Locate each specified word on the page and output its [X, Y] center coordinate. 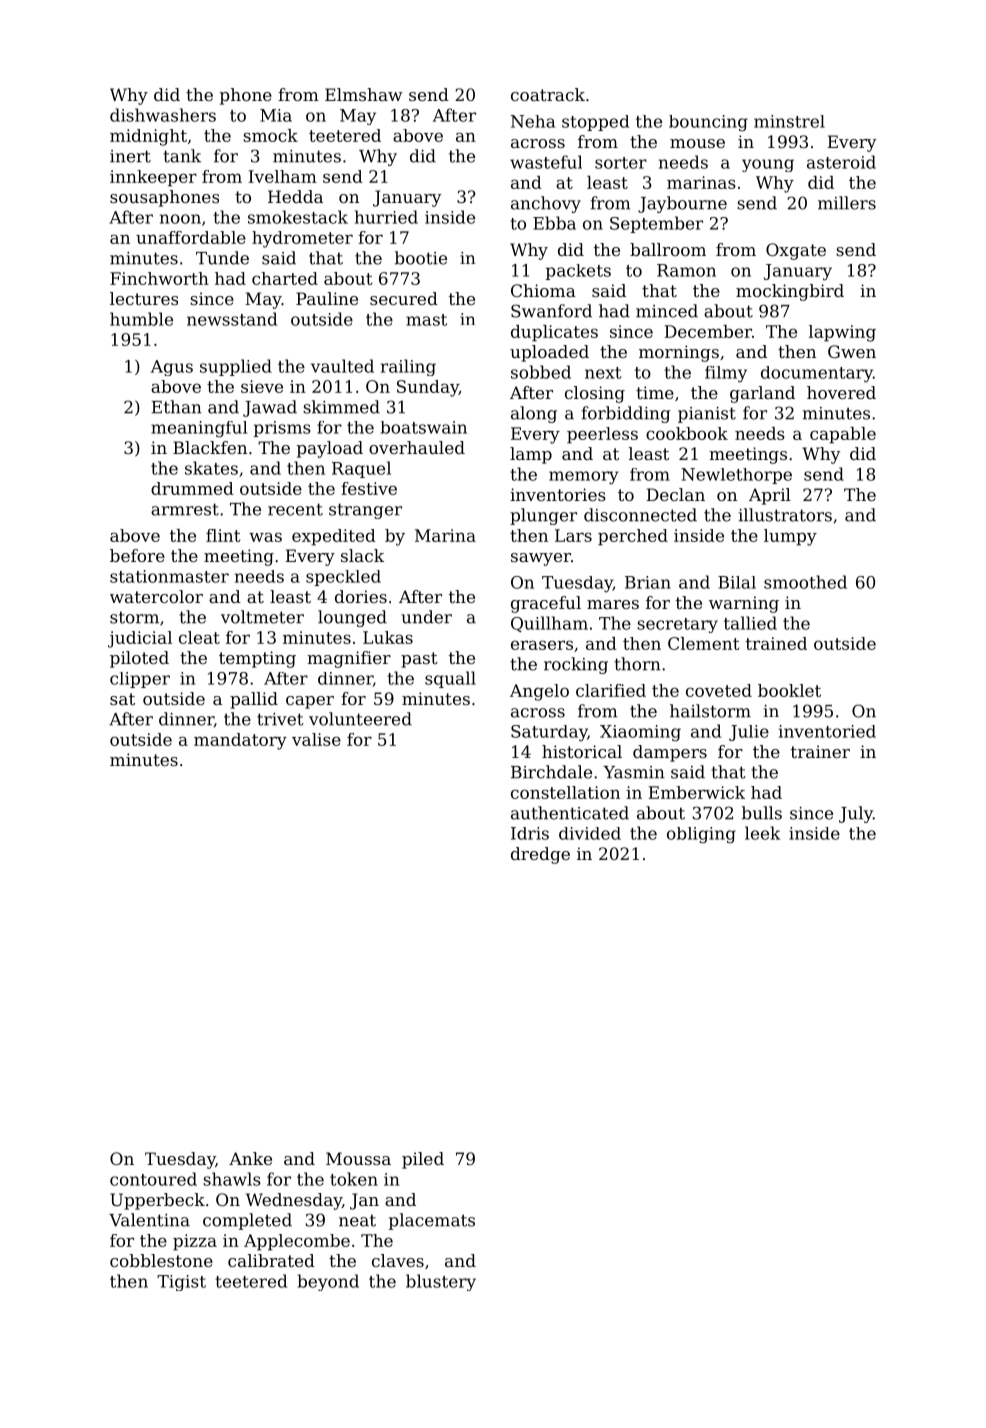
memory [584, 477]
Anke [250, 1158]
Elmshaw [364, 94]
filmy [726, 374]
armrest [185, 509]
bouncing [708, 123]
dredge [540, 855]
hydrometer [302, 239]
